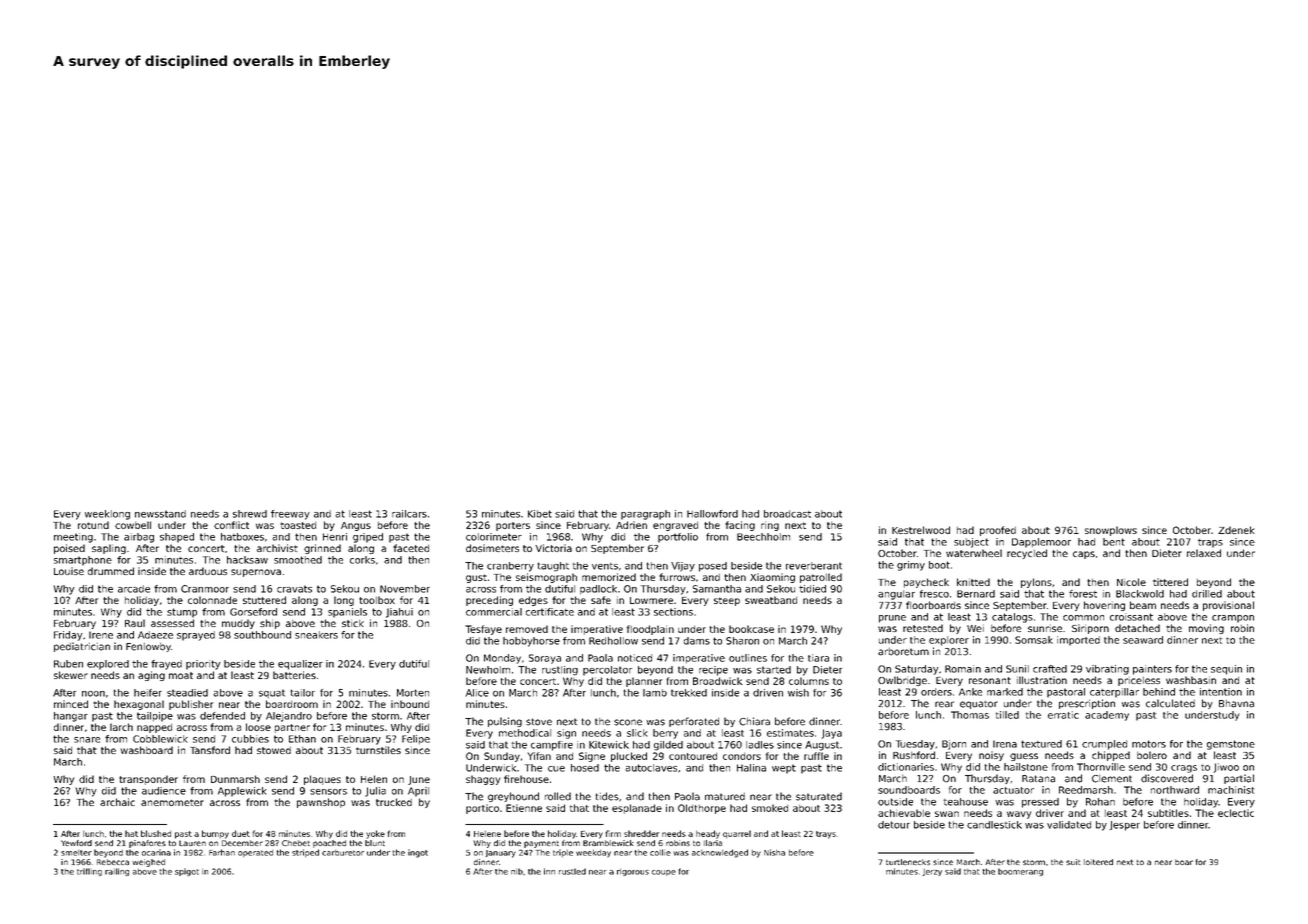  Describe the element at coordinates (87, 740) in the document. I see `snare` at that location.
